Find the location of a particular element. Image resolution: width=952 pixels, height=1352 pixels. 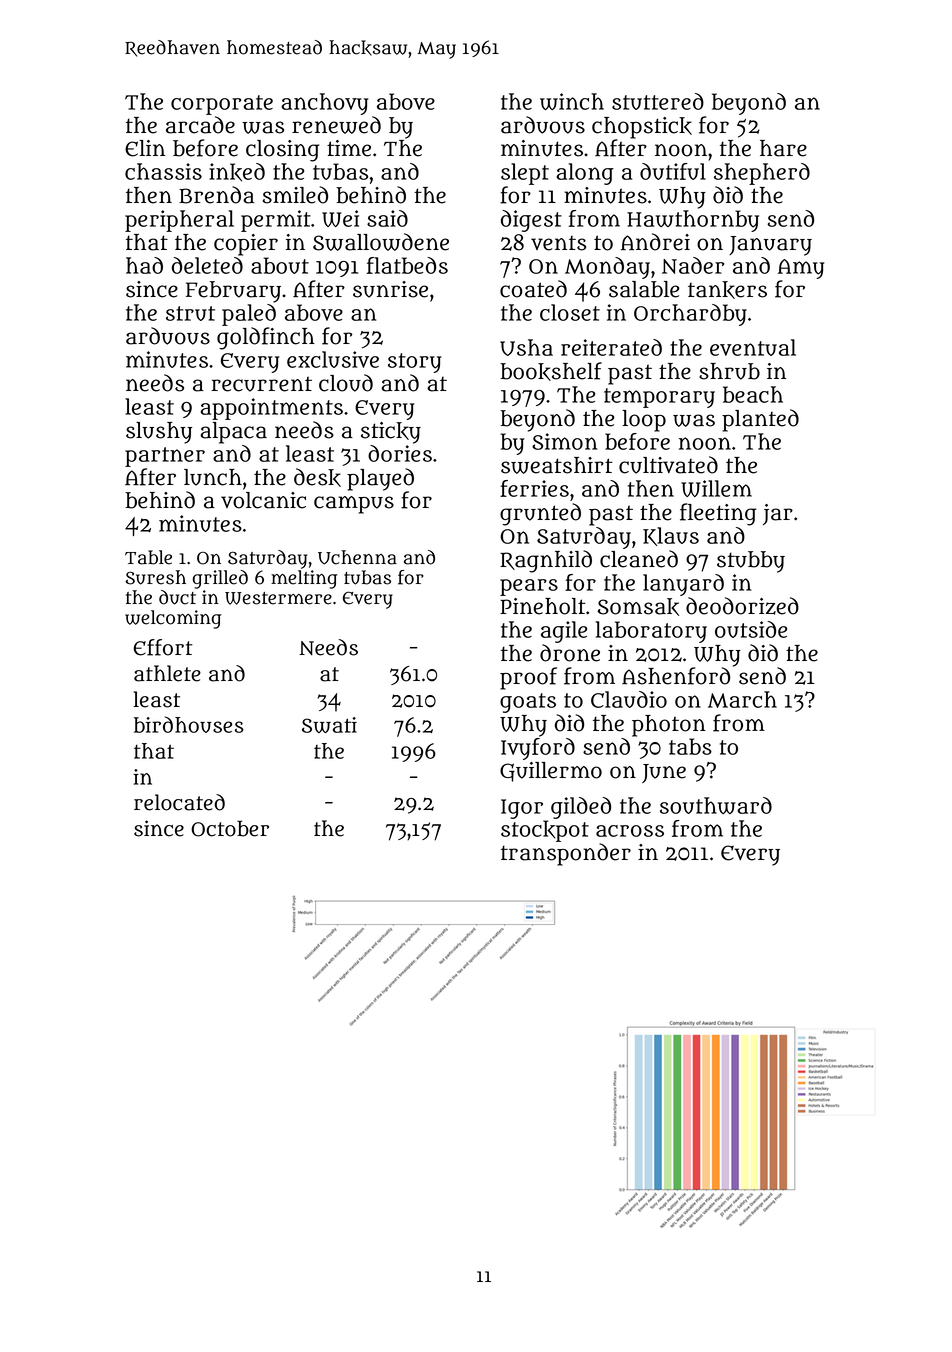

stuttered is located at coordinates (658, 101).
